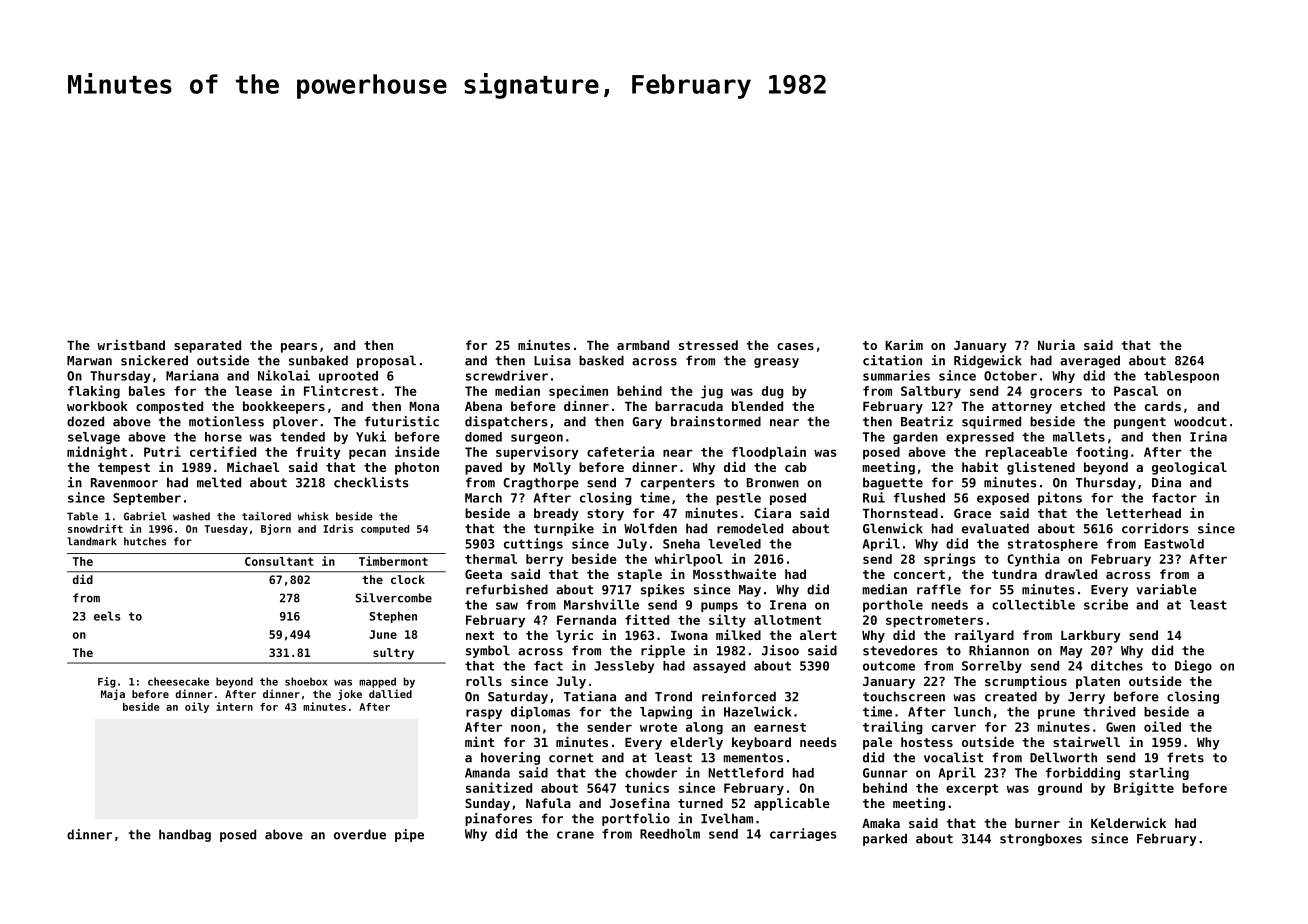 The width and height of the screenshot is (1308, 924). Describe the element at coordinates (643, 345) in the screenshot. I see `armband` at that location.
